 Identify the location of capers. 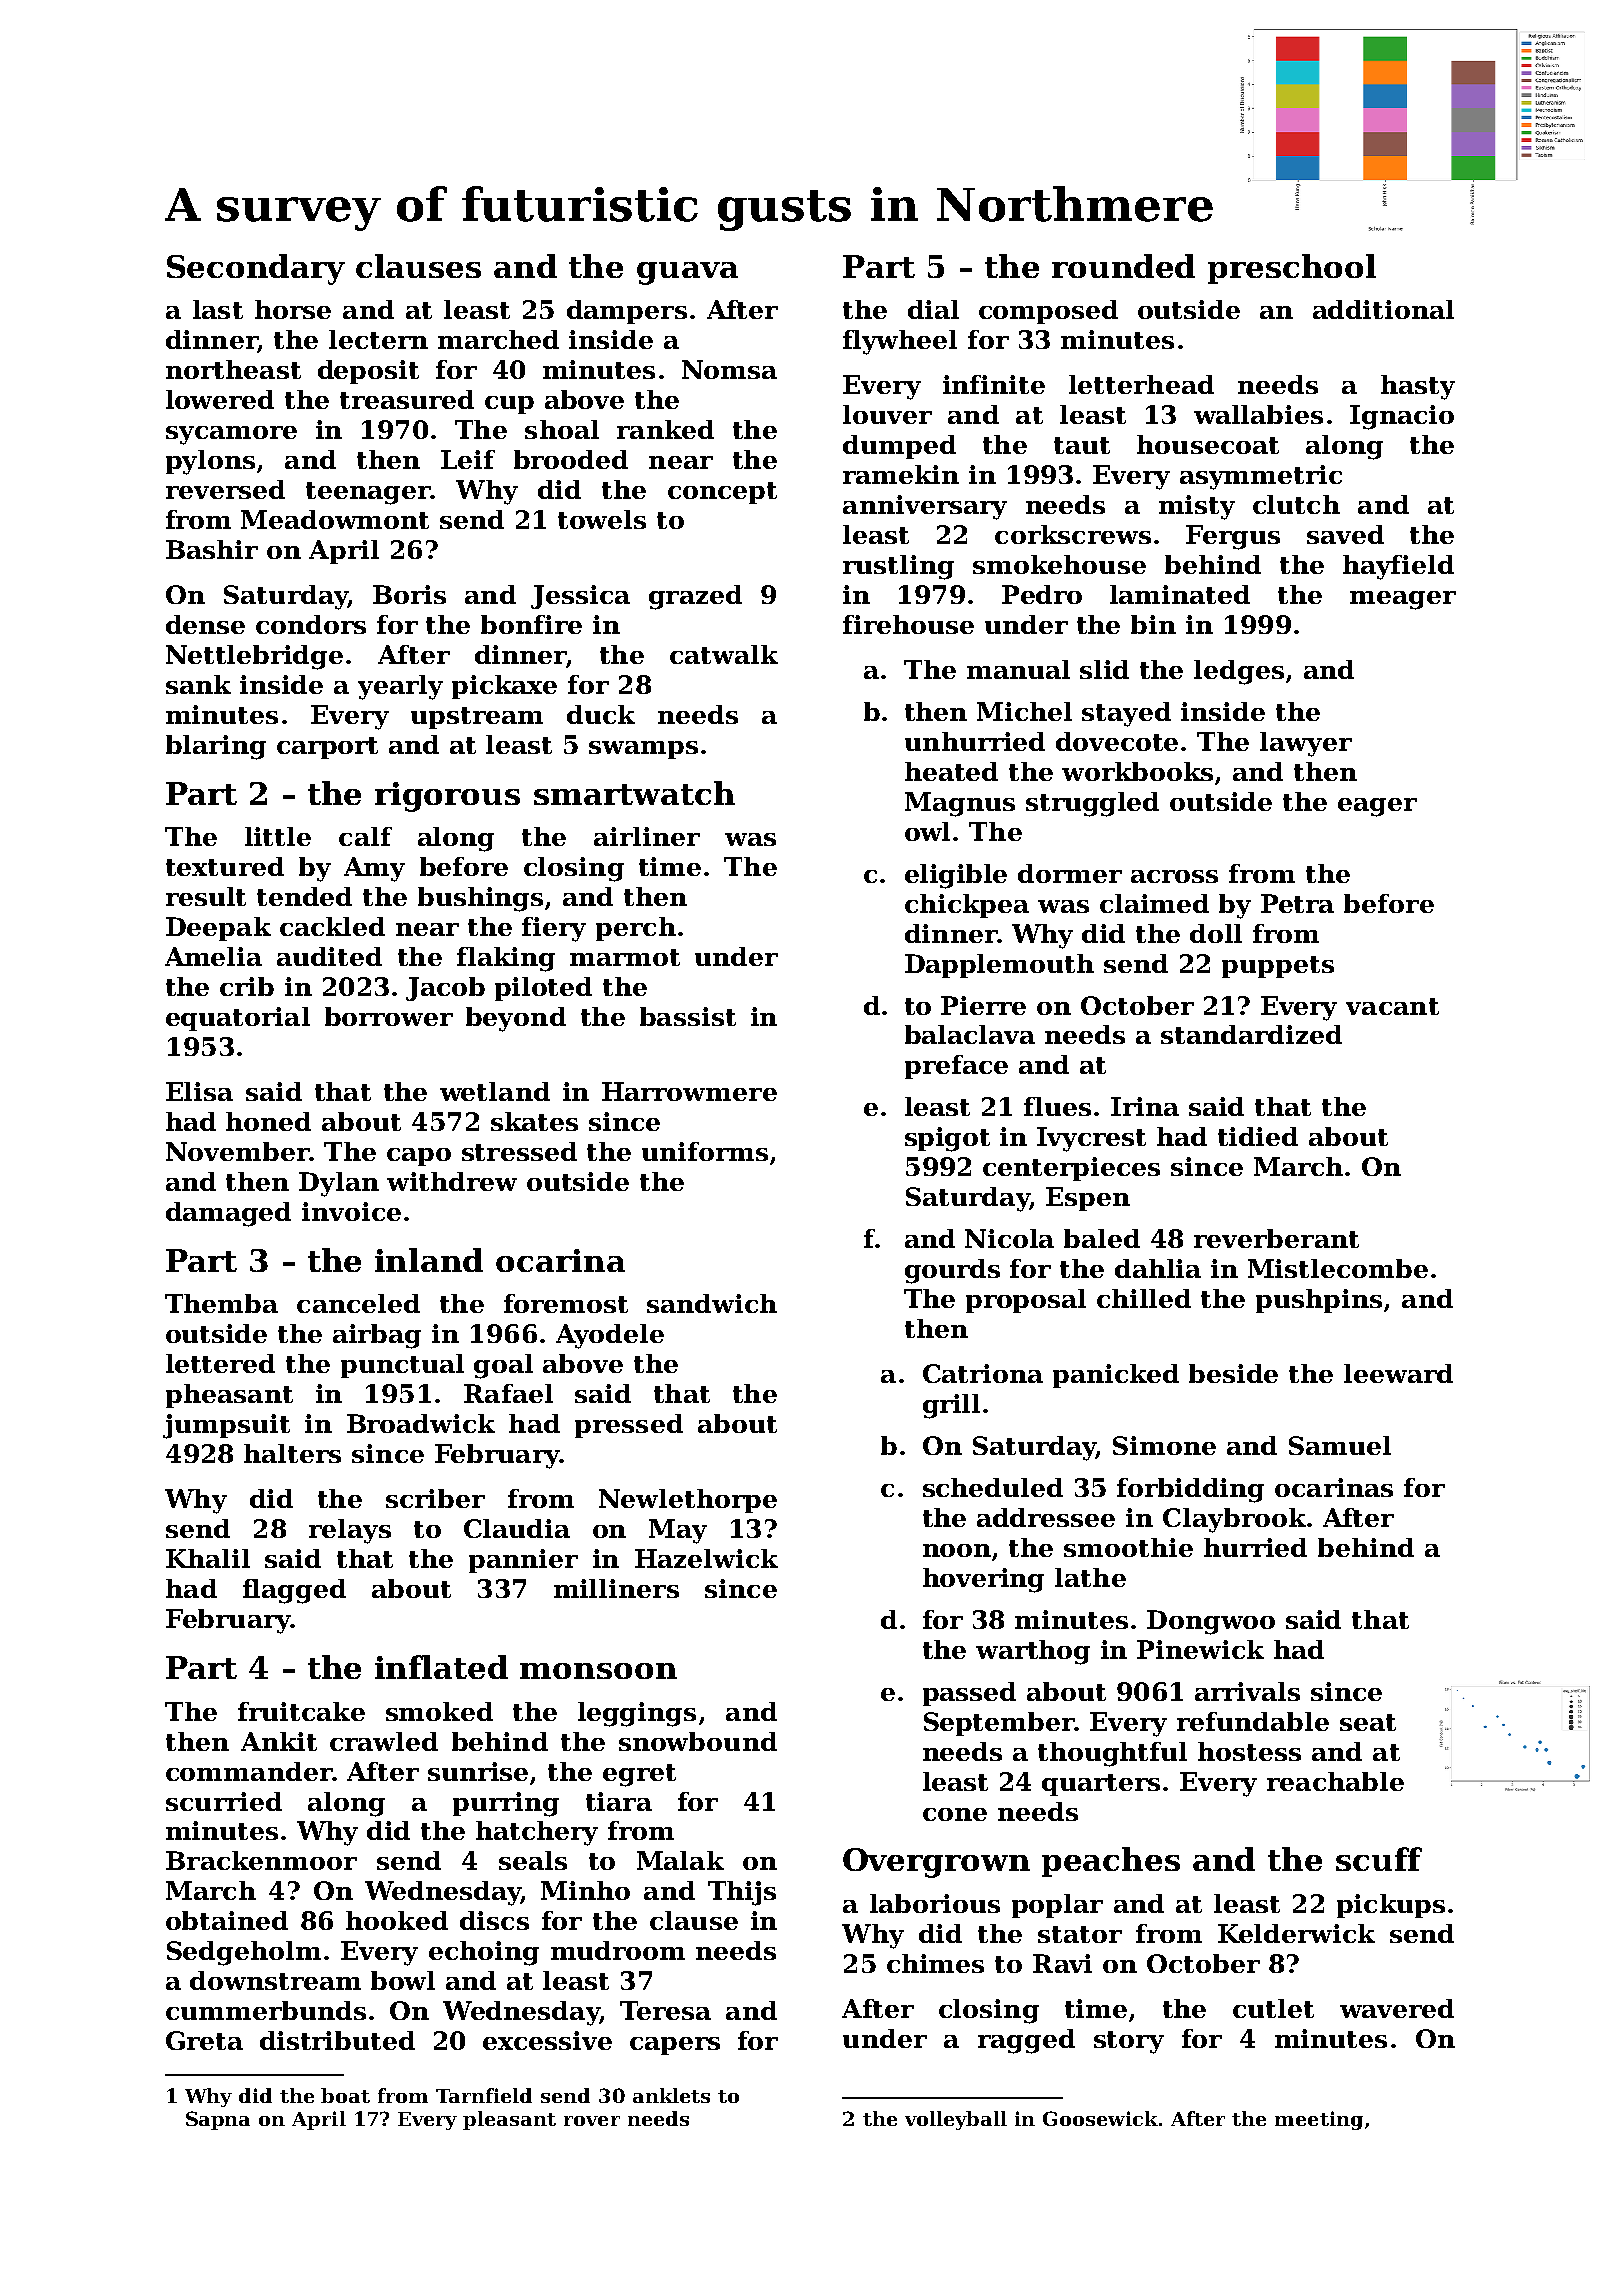
(675, 2046).
